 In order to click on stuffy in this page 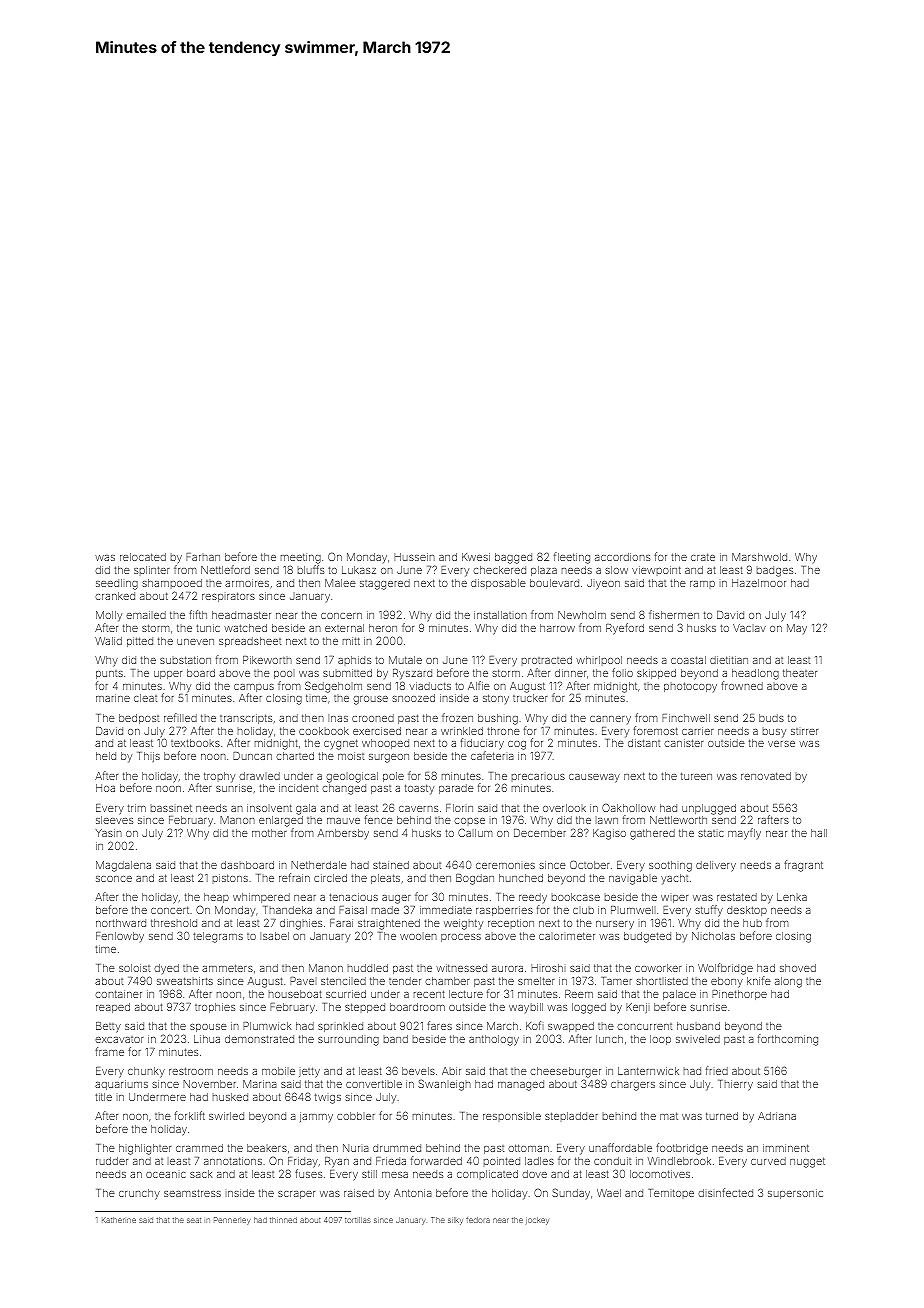, I will do `click(709, 911)`.
